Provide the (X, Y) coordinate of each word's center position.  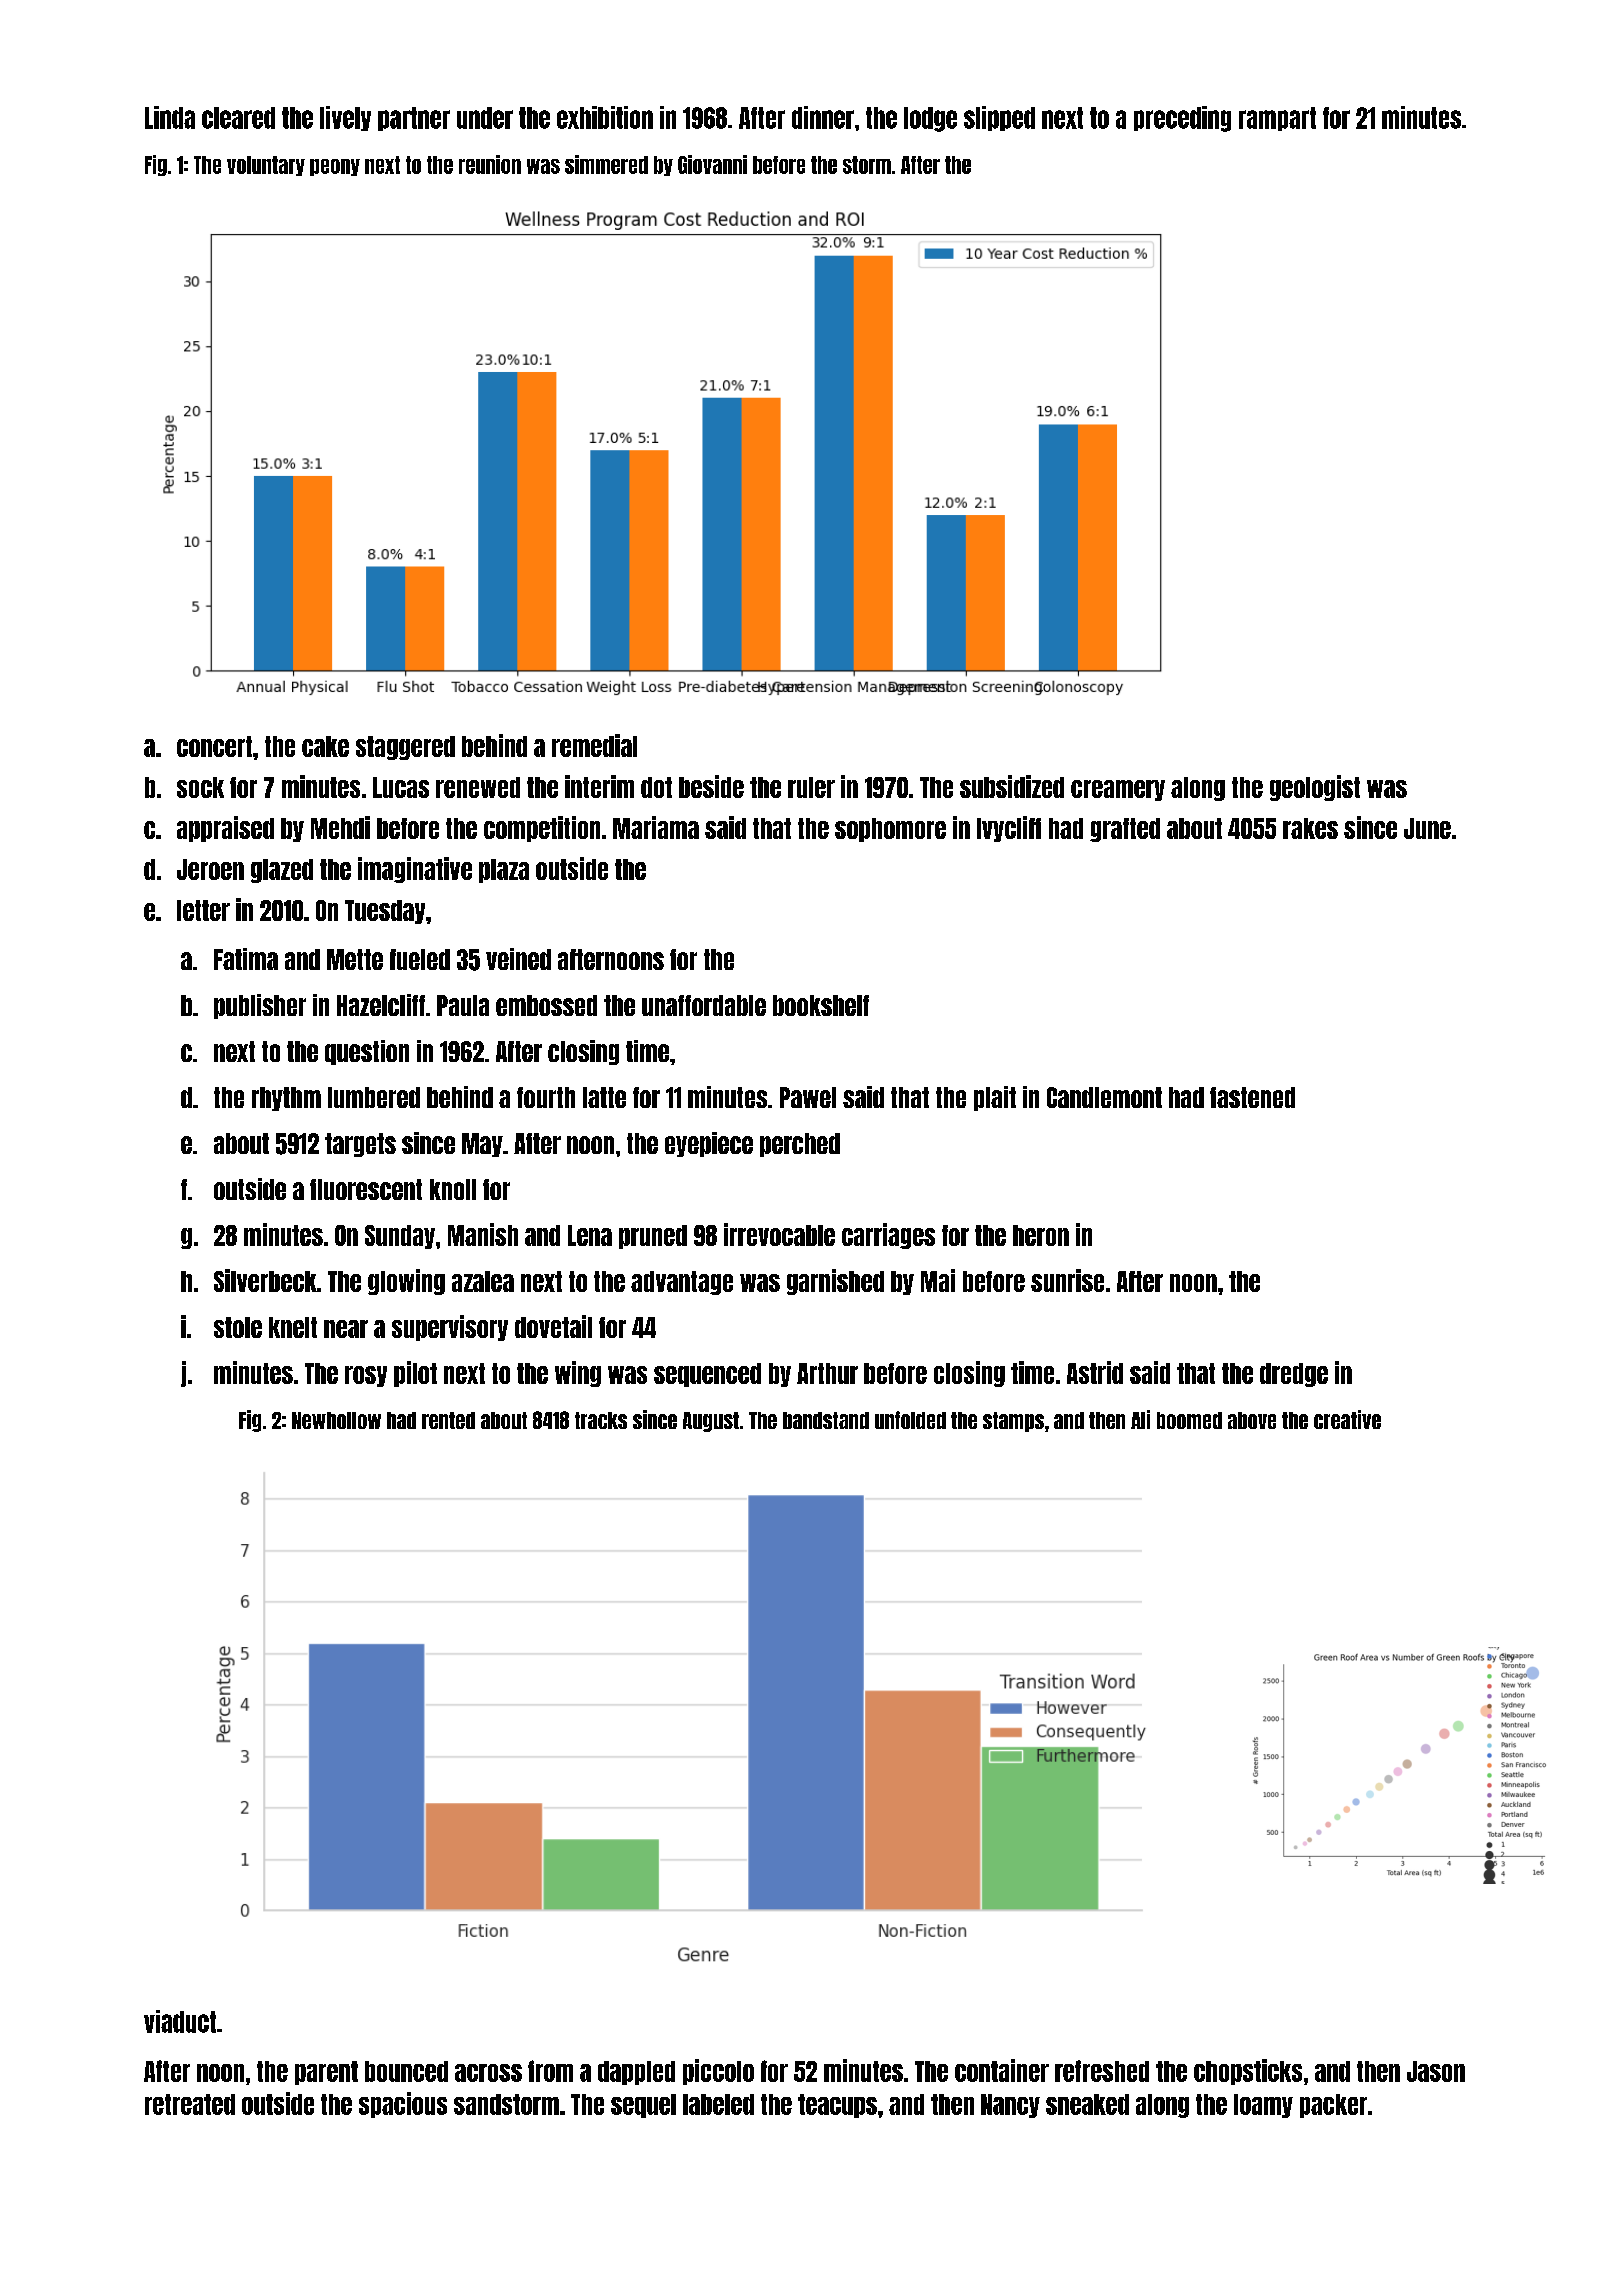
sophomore (890, 830)
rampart (1277, 119)
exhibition (605, 117)
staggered (405, 748)
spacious (403, 2105)
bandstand (826, 1420)
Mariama (656, 827)
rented (448, 1420)
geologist (1315, 788)
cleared (238, 118)
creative (1347, 1419)
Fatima (246, 959)
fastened (1252, 1097)
